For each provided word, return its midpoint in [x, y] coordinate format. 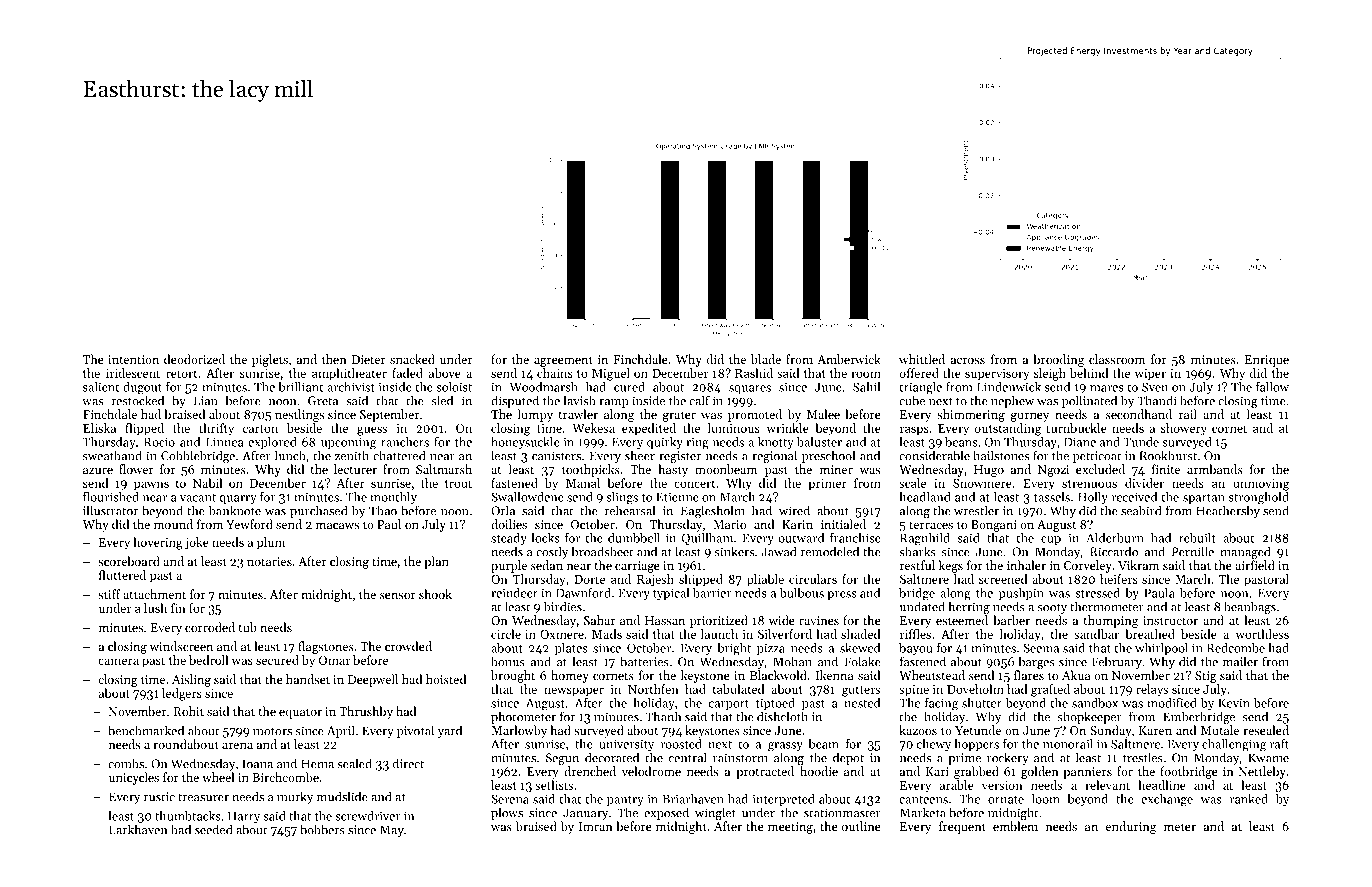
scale [912, 483]
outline [861, 826]
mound [173, 524]
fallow [1272, 387]
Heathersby [1228, 511]
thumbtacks [187, 816]
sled [442, 400]
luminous [734, 428]
